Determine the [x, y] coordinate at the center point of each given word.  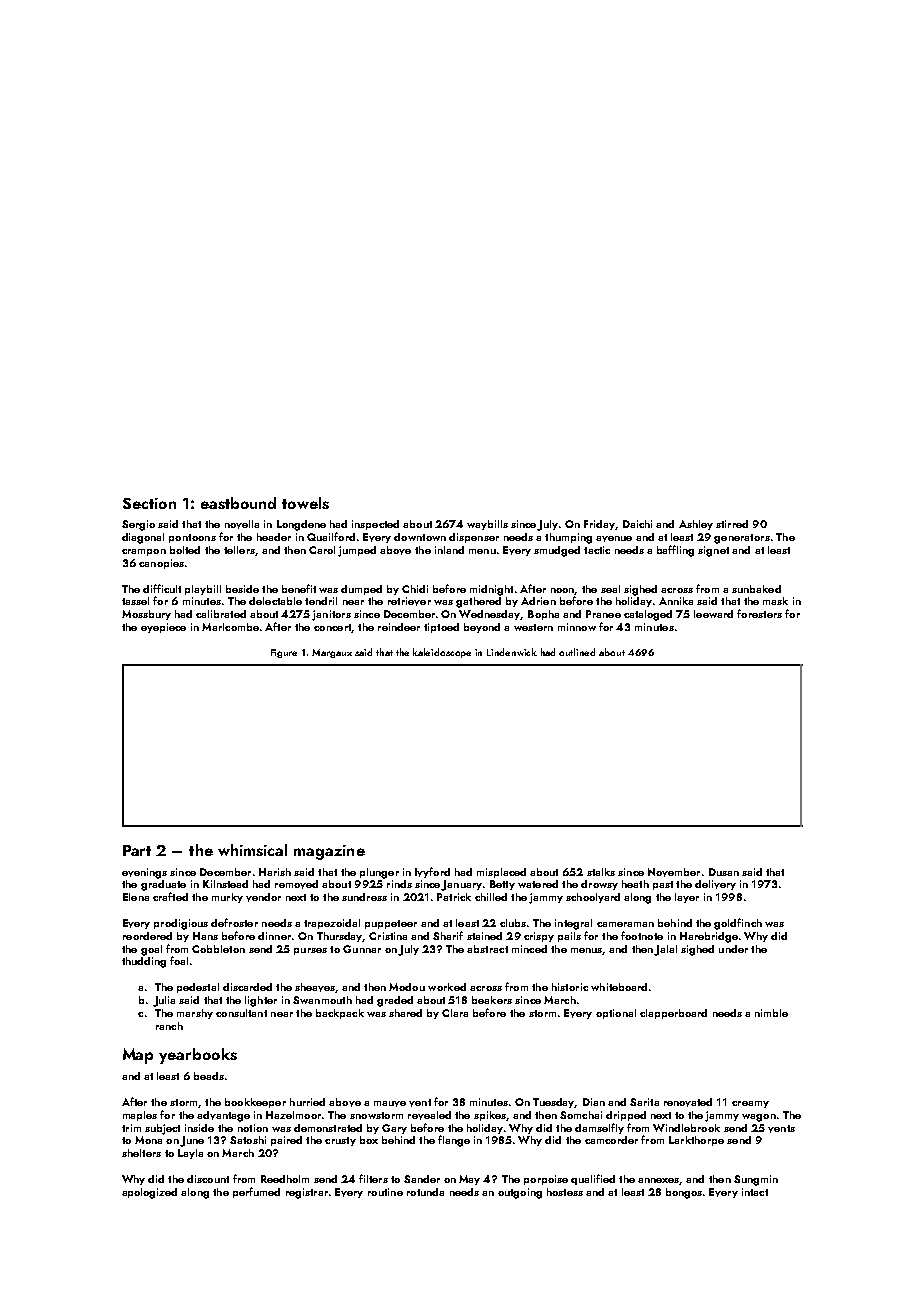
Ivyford [432, 872]
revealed [429, 1115]
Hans [205, 936]
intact [755, 1192]
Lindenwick [512, 652]
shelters [141, 1153]
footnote [642, 935]
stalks [601, 872]
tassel [135, 601]
